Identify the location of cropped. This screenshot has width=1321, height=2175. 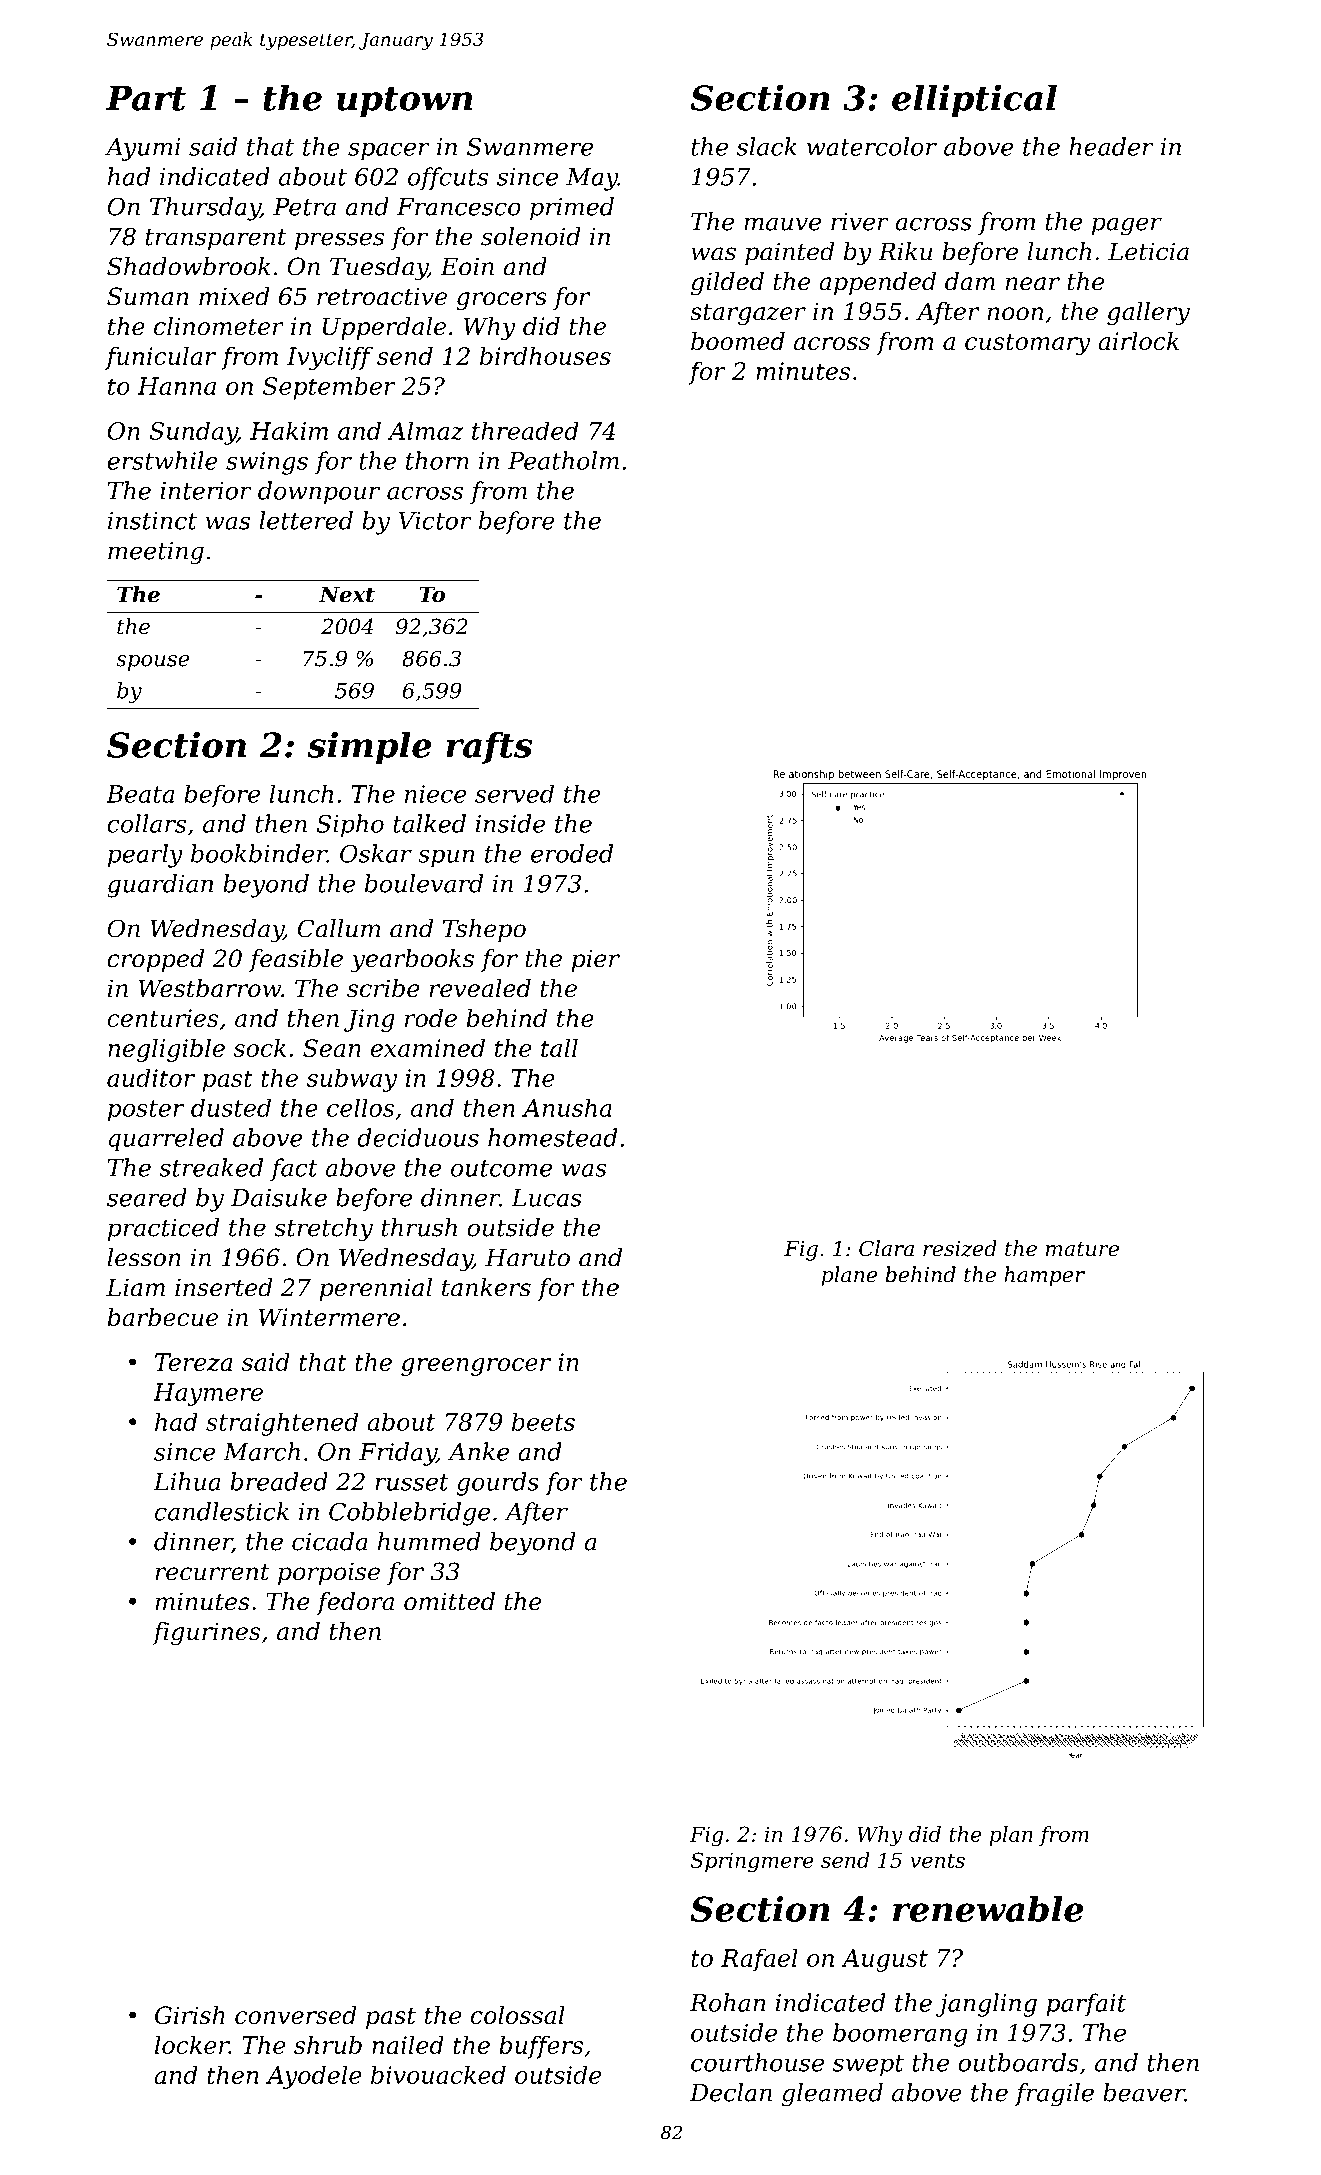
(155, 960).
